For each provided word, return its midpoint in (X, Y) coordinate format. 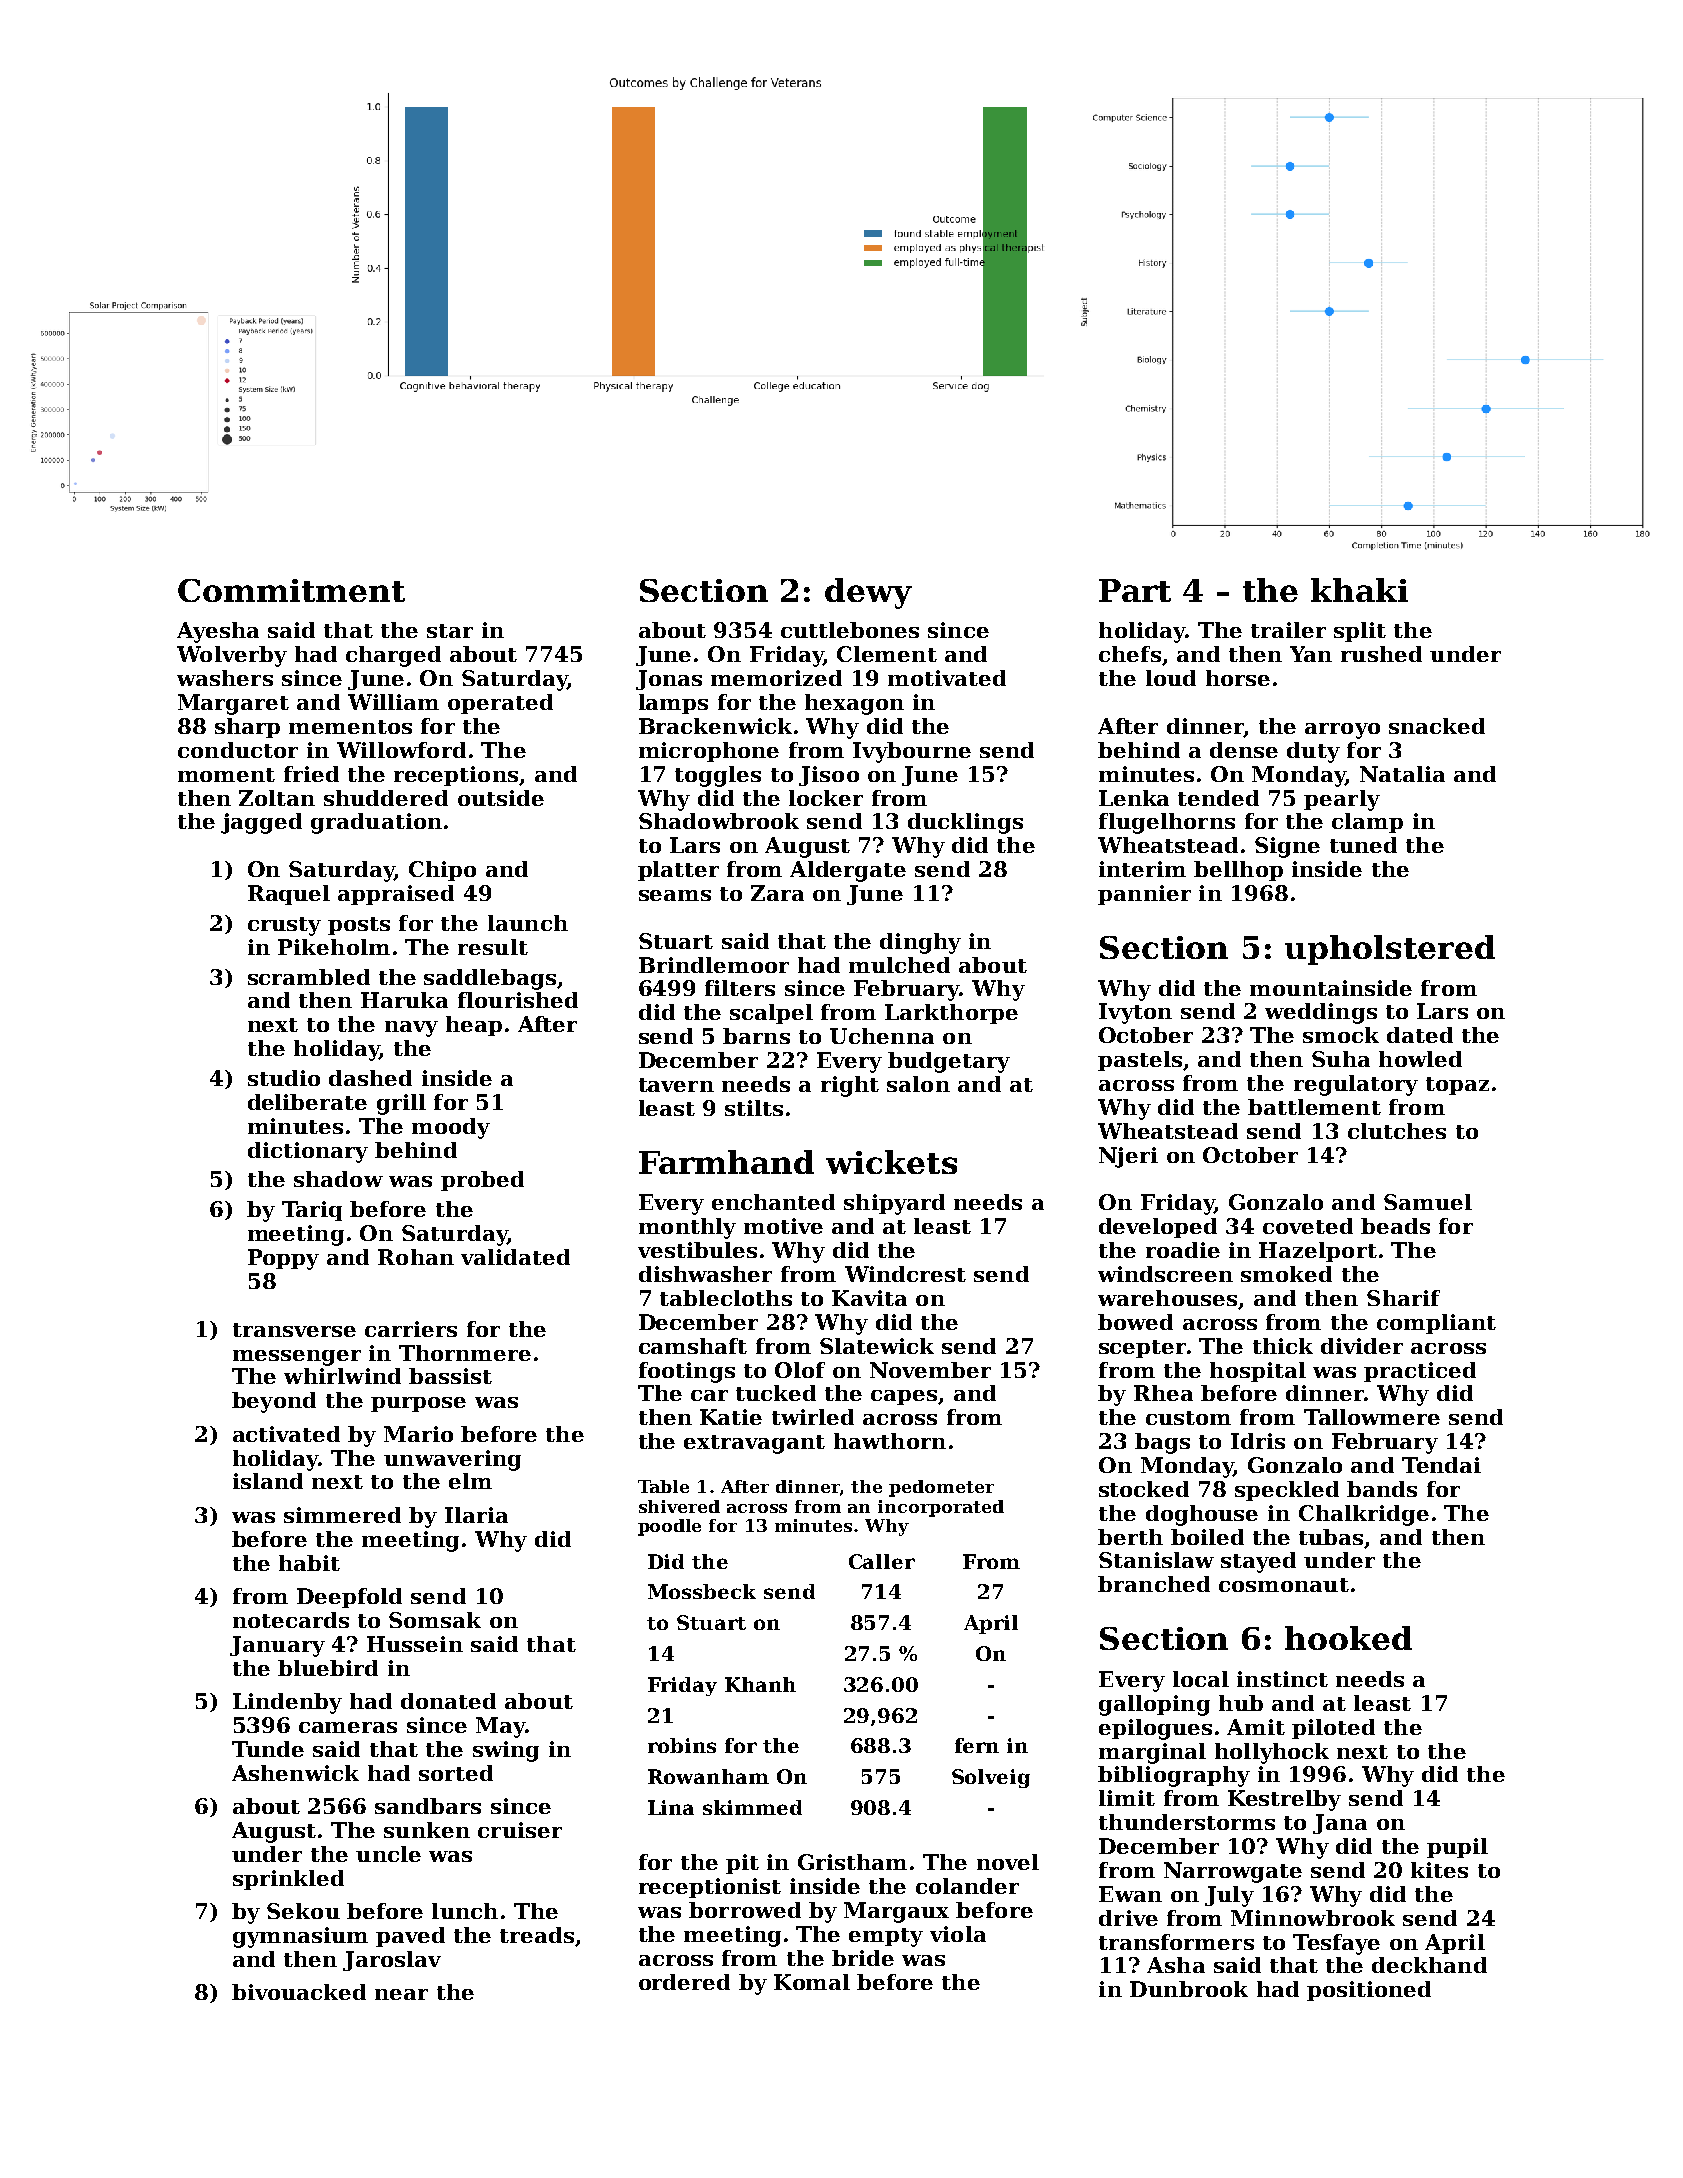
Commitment (291, 590)
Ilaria (476, 1515)
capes (904, 1397)
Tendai (1441, 1465)
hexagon (854, 704)
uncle (388, 1854)
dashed (370, 1078)
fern (977, 1745)
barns (756, 1036)
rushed (1381, 654)
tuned (1363, 845)
